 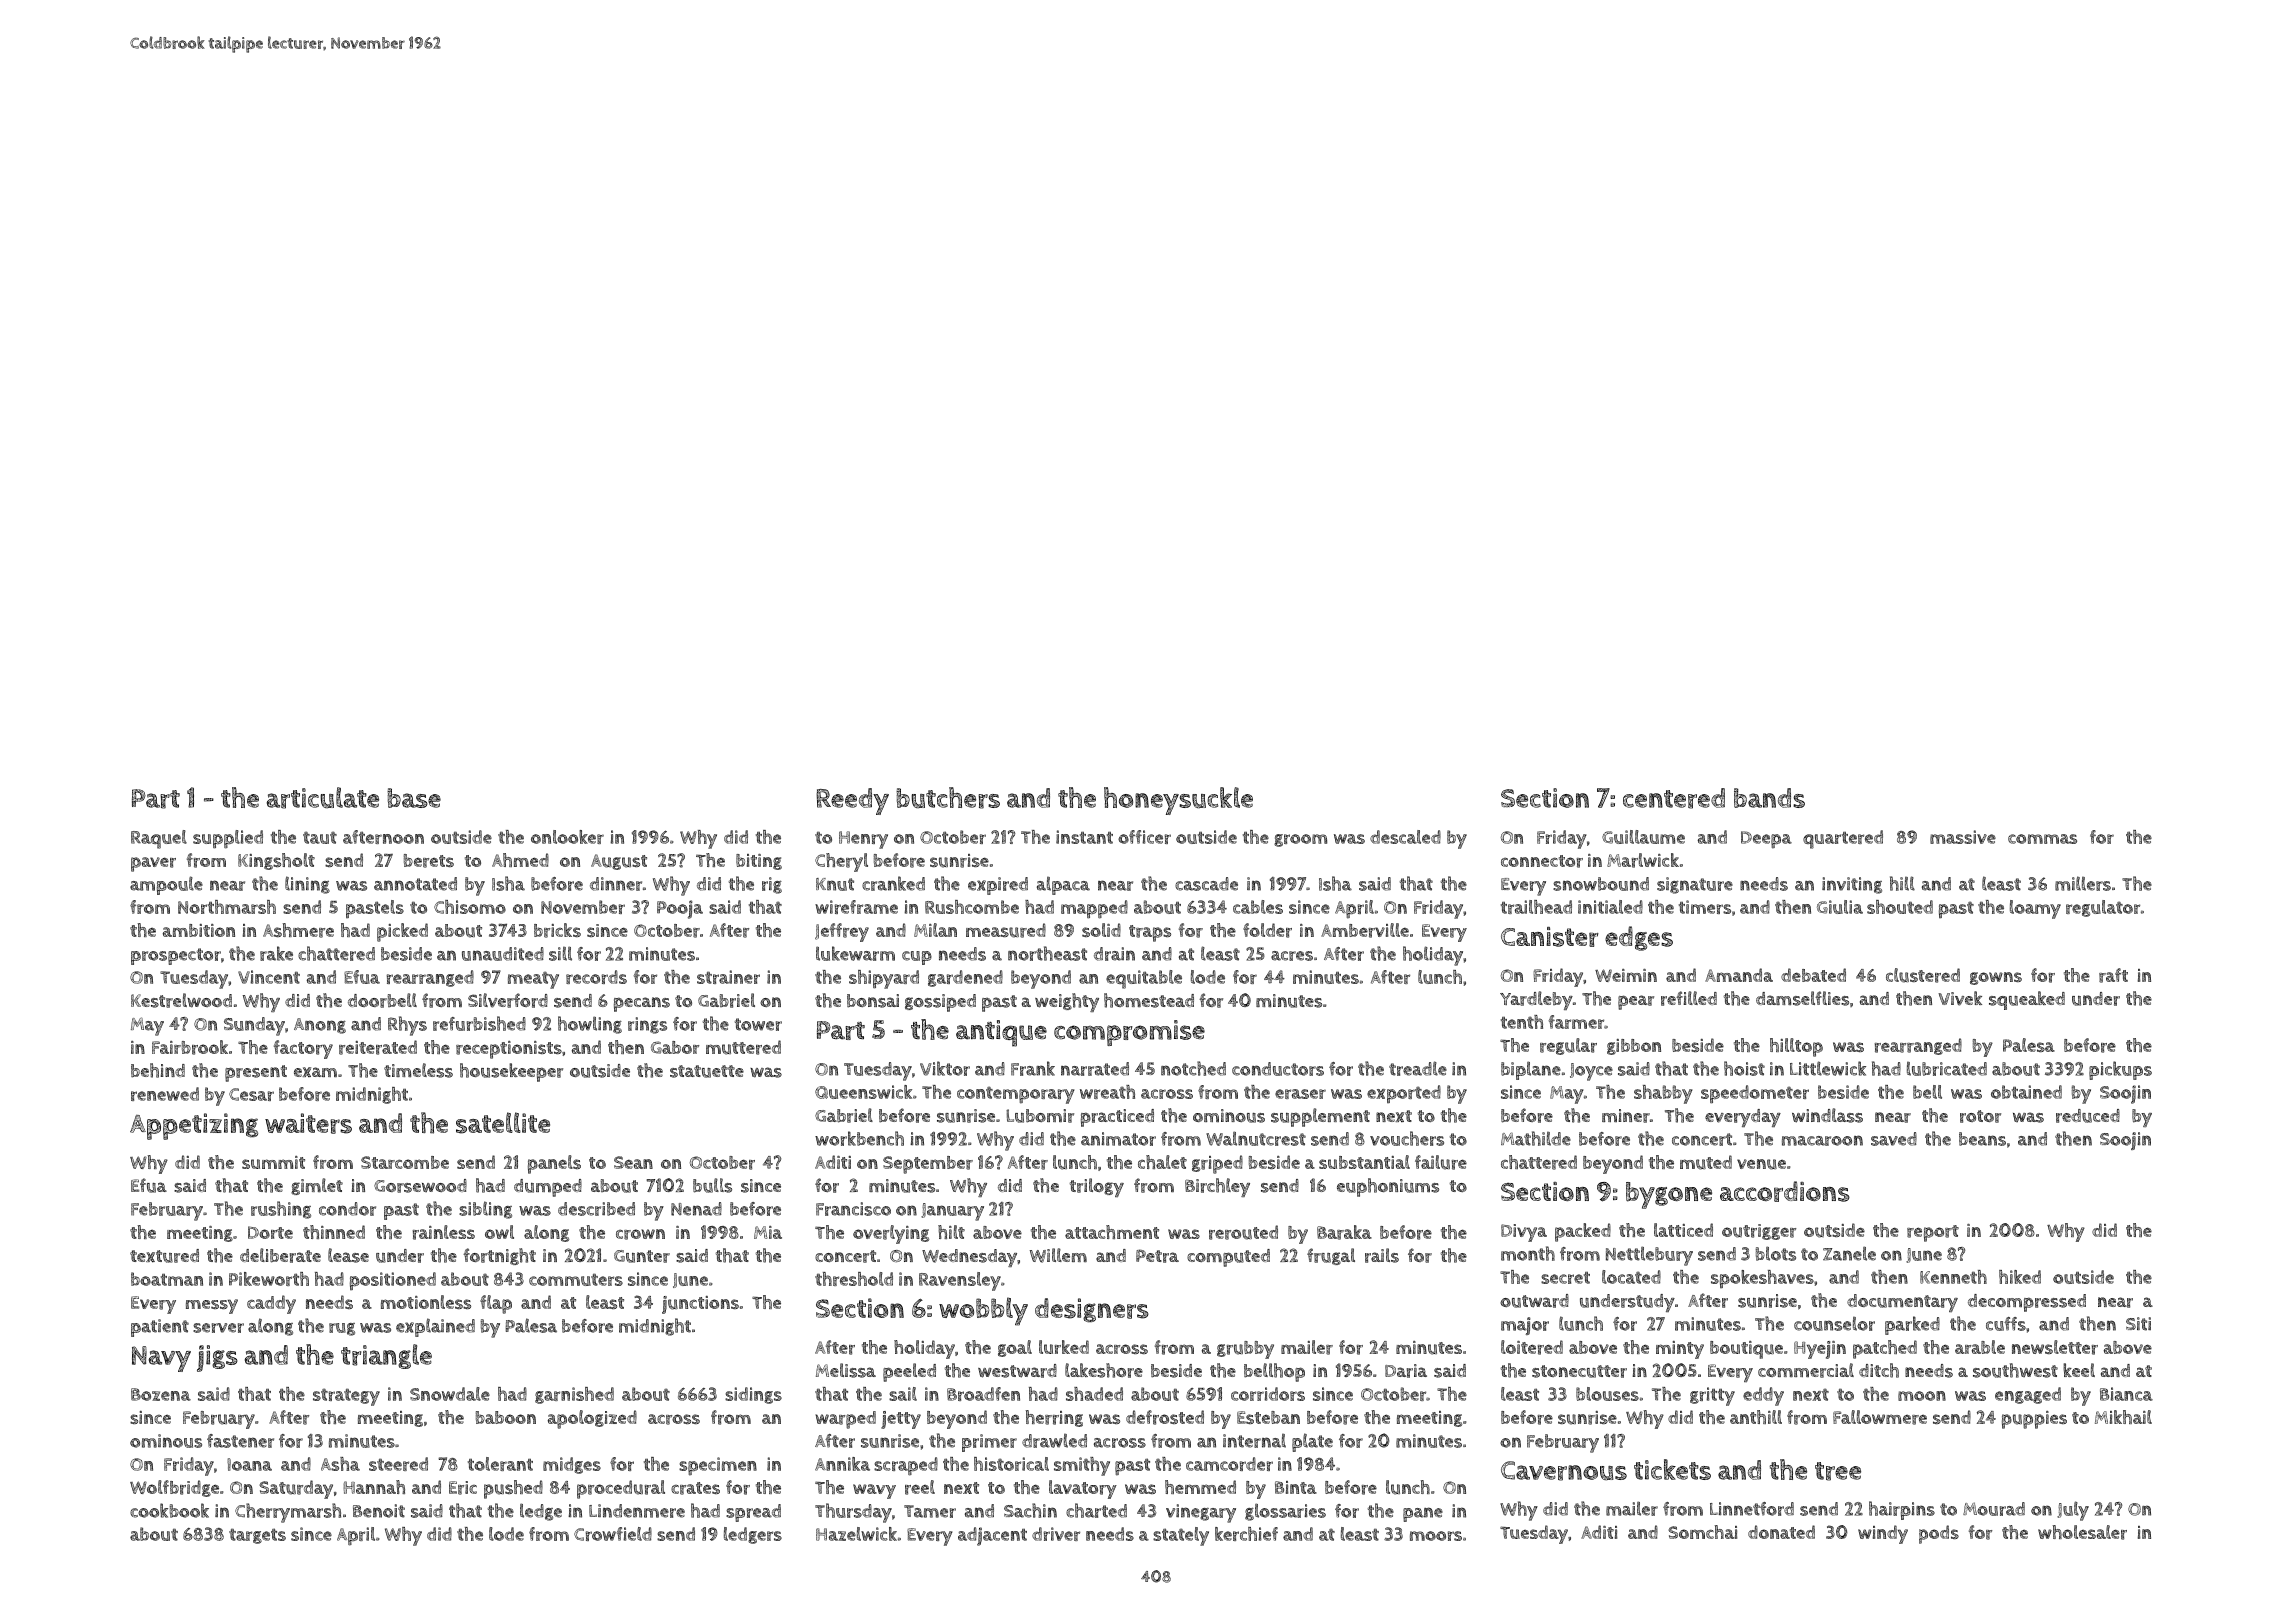 What do you see at coordinates (1702, 1532) in the document?
I see `Somchai` at bounding box center [1702, 1532].
